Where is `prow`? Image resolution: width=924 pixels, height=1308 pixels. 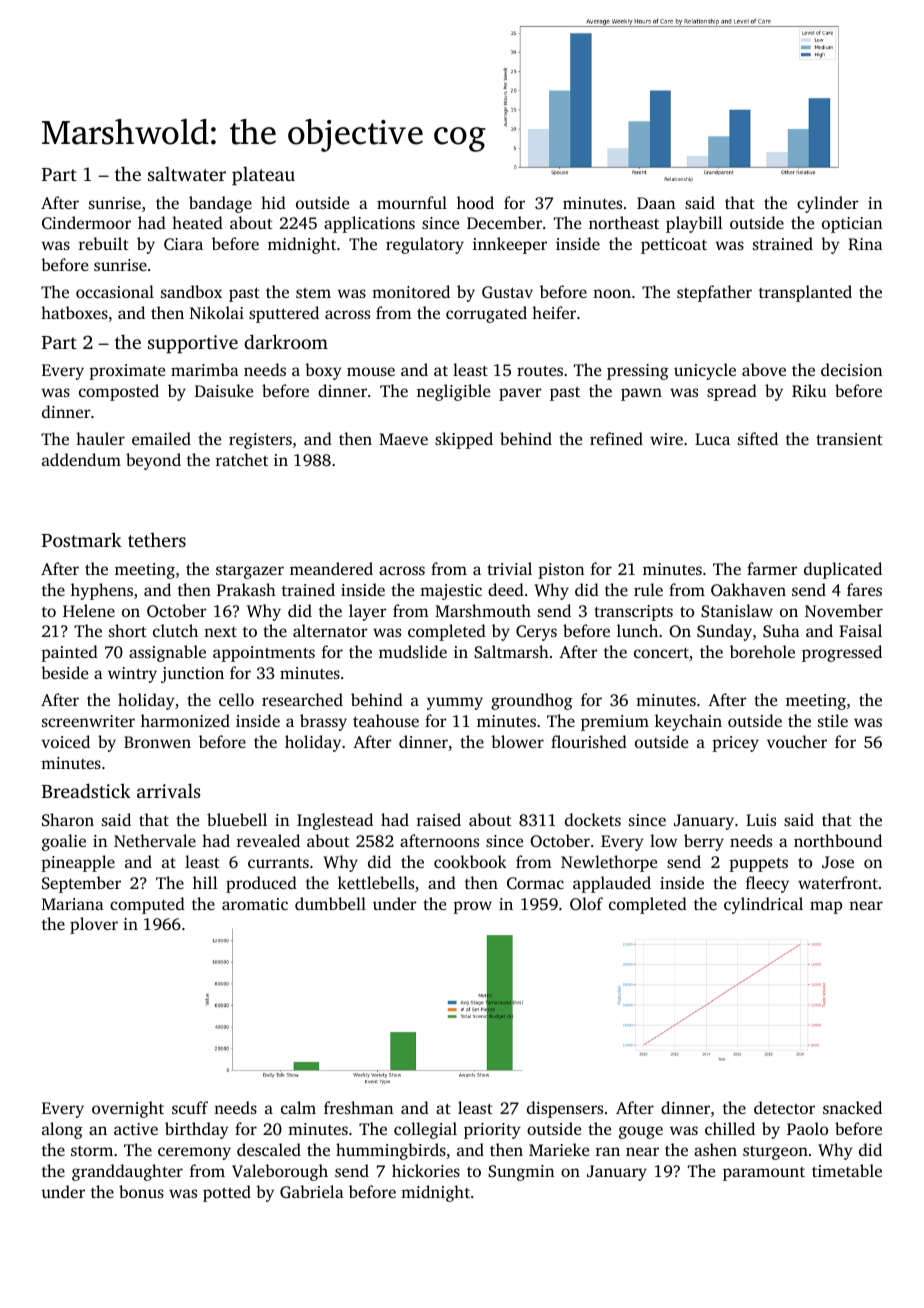 prow is located at coordinates (472, 907).
